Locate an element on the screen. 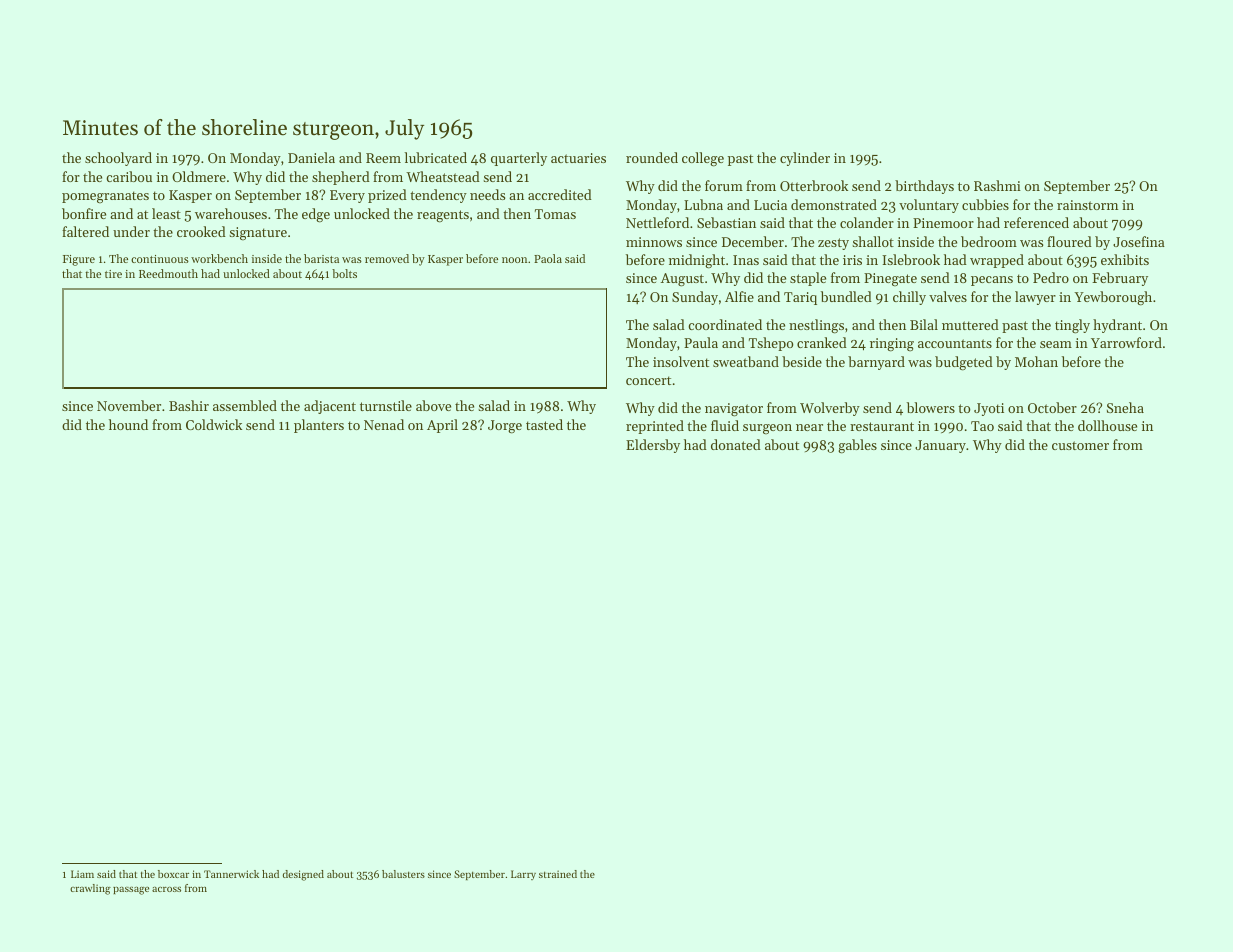 The width and height of the screenshot is (1233, 952). adjacent is located at coordinates (330, 407).
